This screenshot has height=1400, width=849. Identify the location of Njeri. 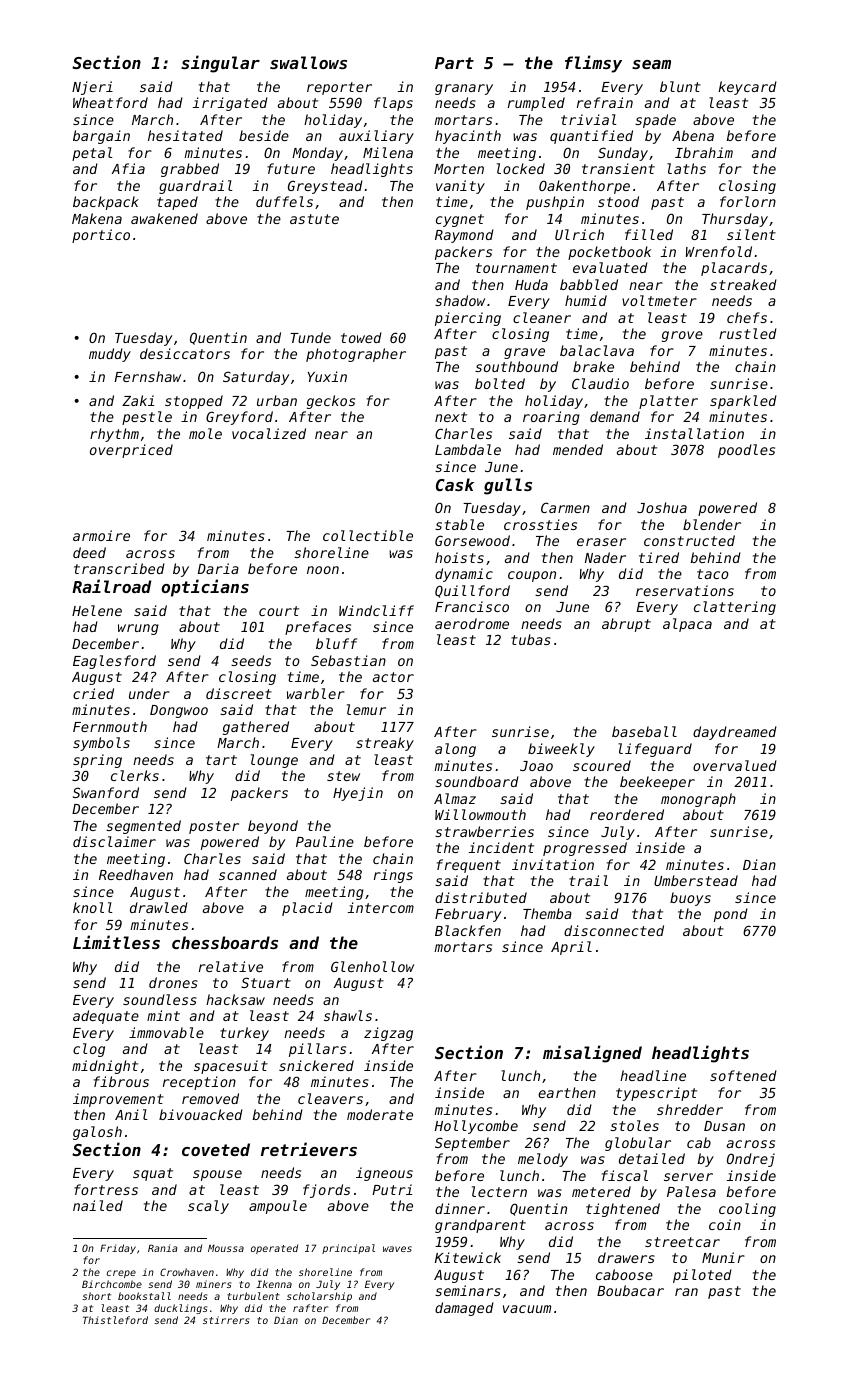
(92, 88).
